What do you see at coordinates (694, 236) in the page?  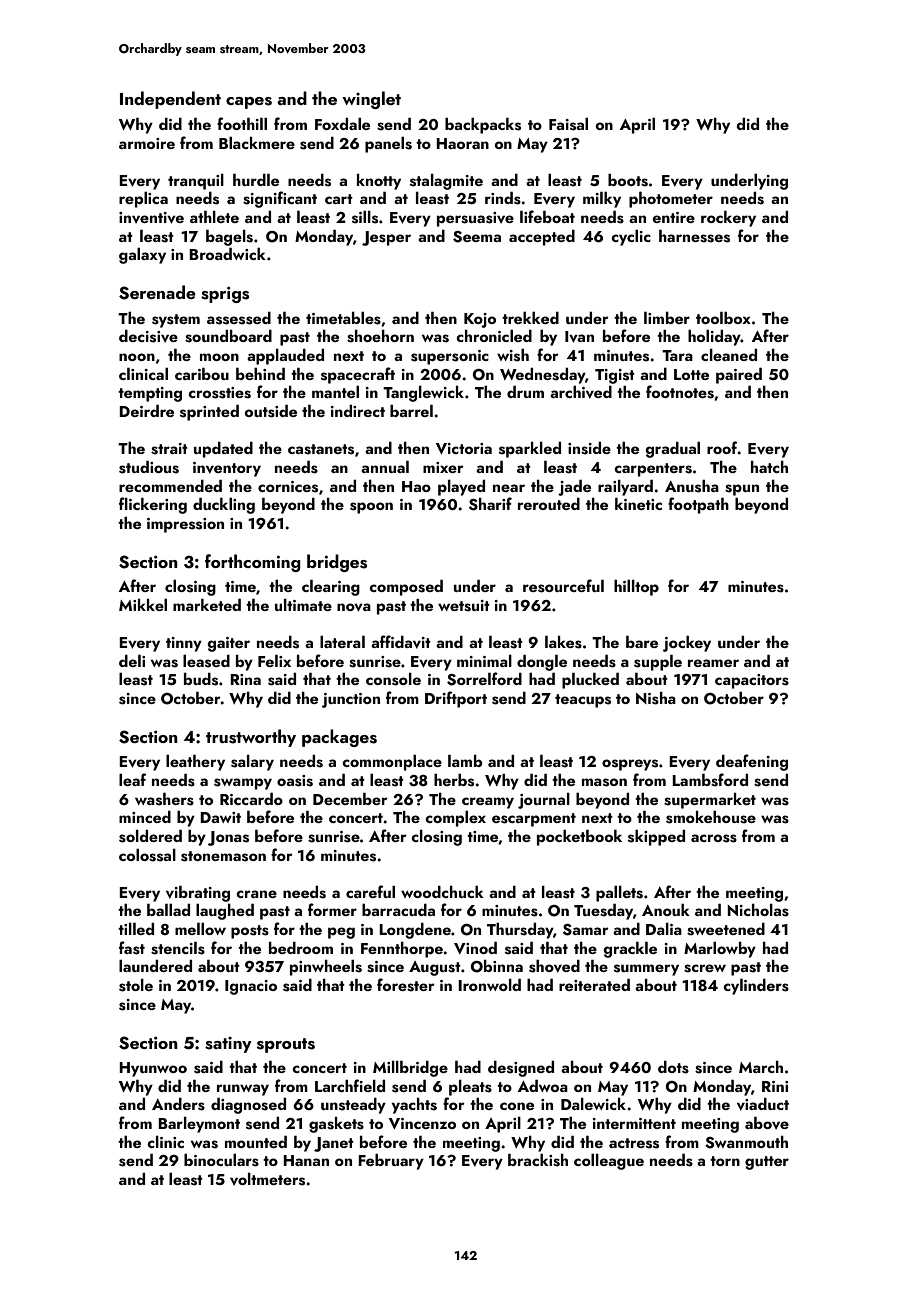 I see `harnesses` at bounding box center [694, 236].
